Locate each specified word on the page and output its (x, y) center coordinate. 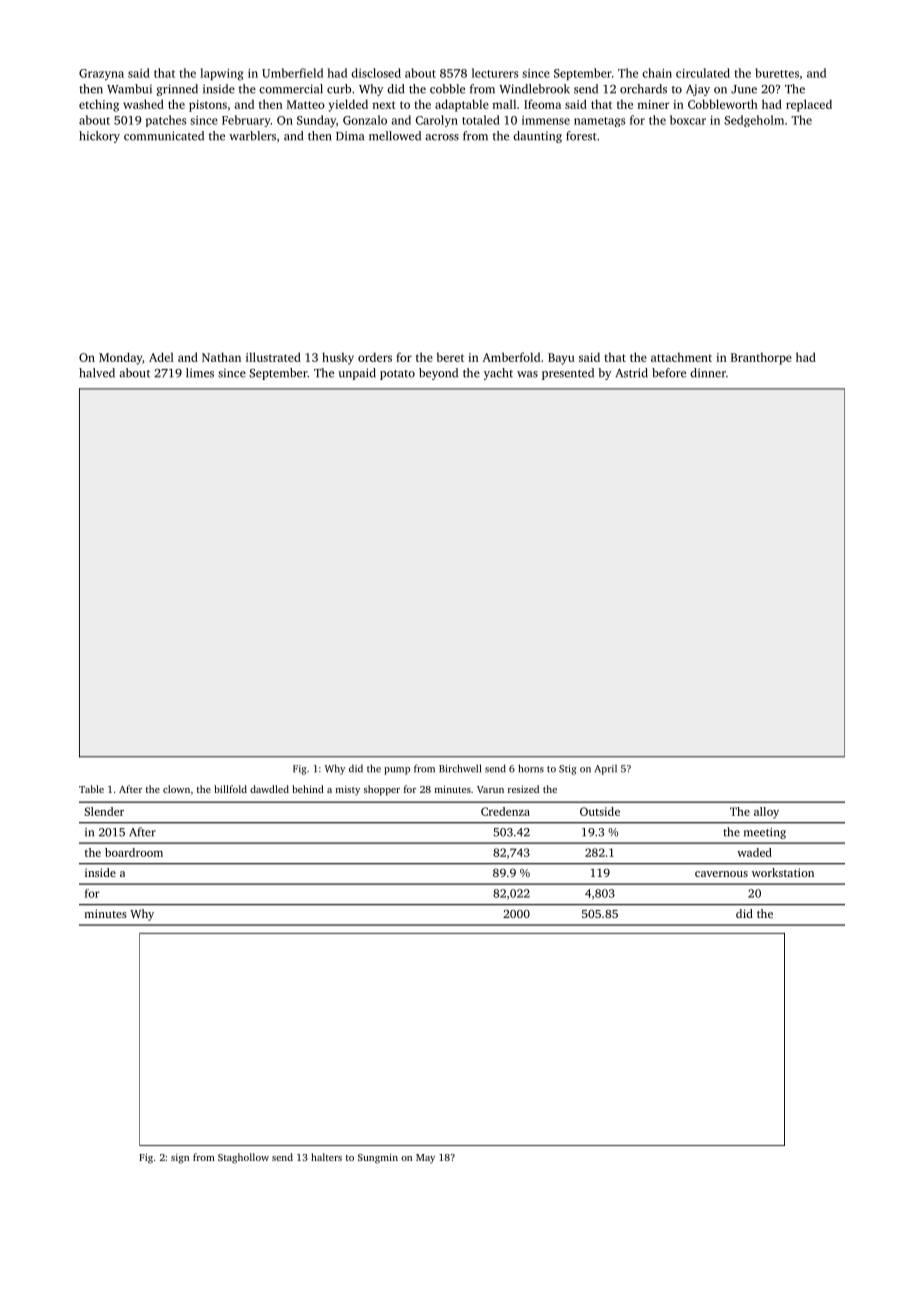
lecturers (495, 73)
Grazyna (101, 74)
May (425, 1158)
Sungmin (378, 1158)
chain (657, 73)
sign (180, 1159)
